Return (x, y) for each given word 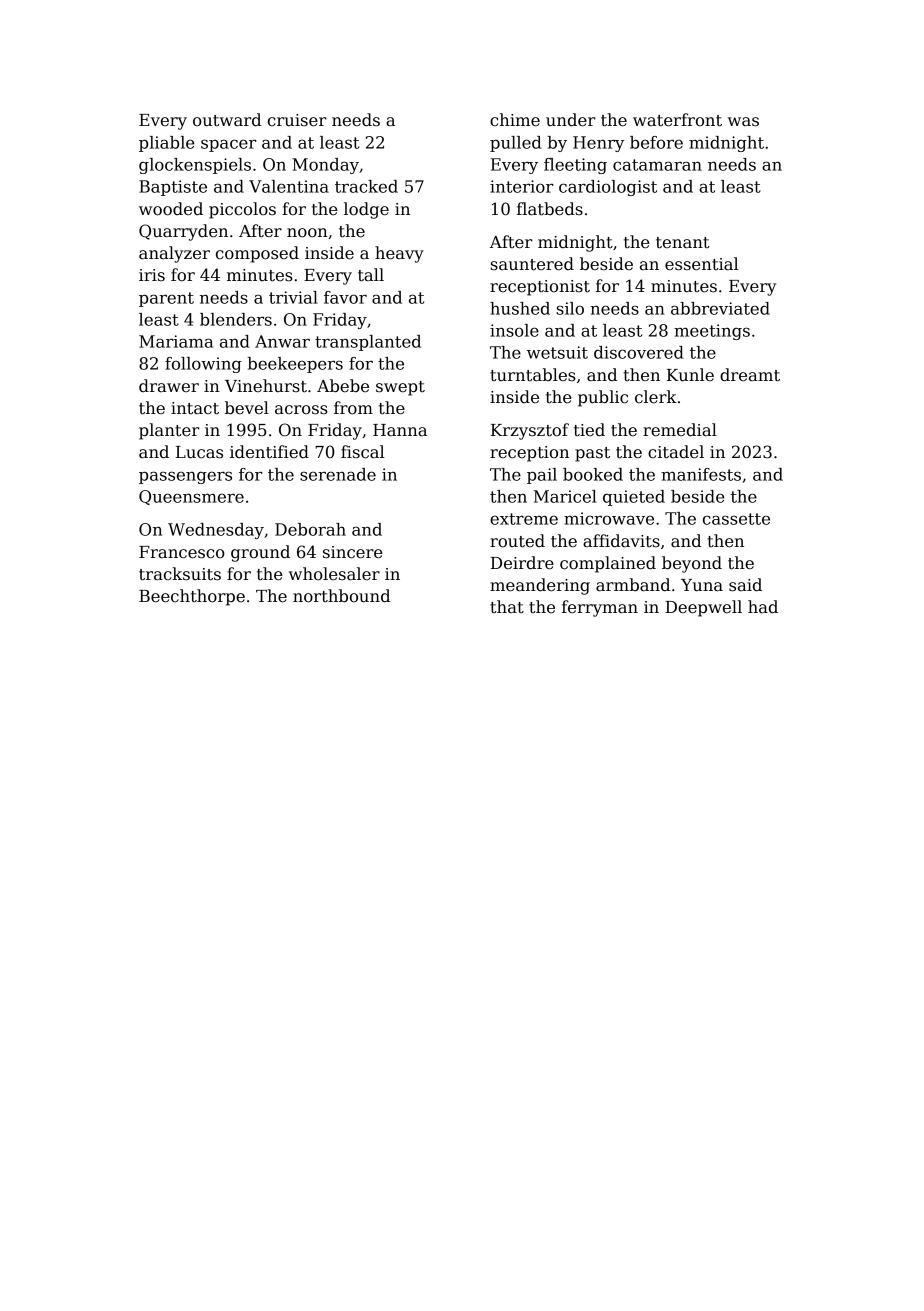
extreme (524, 519)
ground (260, 553)
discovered (639, 352)
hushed (520, 308)
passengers (185, 477)
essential (701, 264)
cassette (736, 519)
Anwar (282, 341)
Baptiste (173, 188)
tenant (683, 243)
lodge (366, 210)
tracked (366, 186)
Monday (325, 166)
